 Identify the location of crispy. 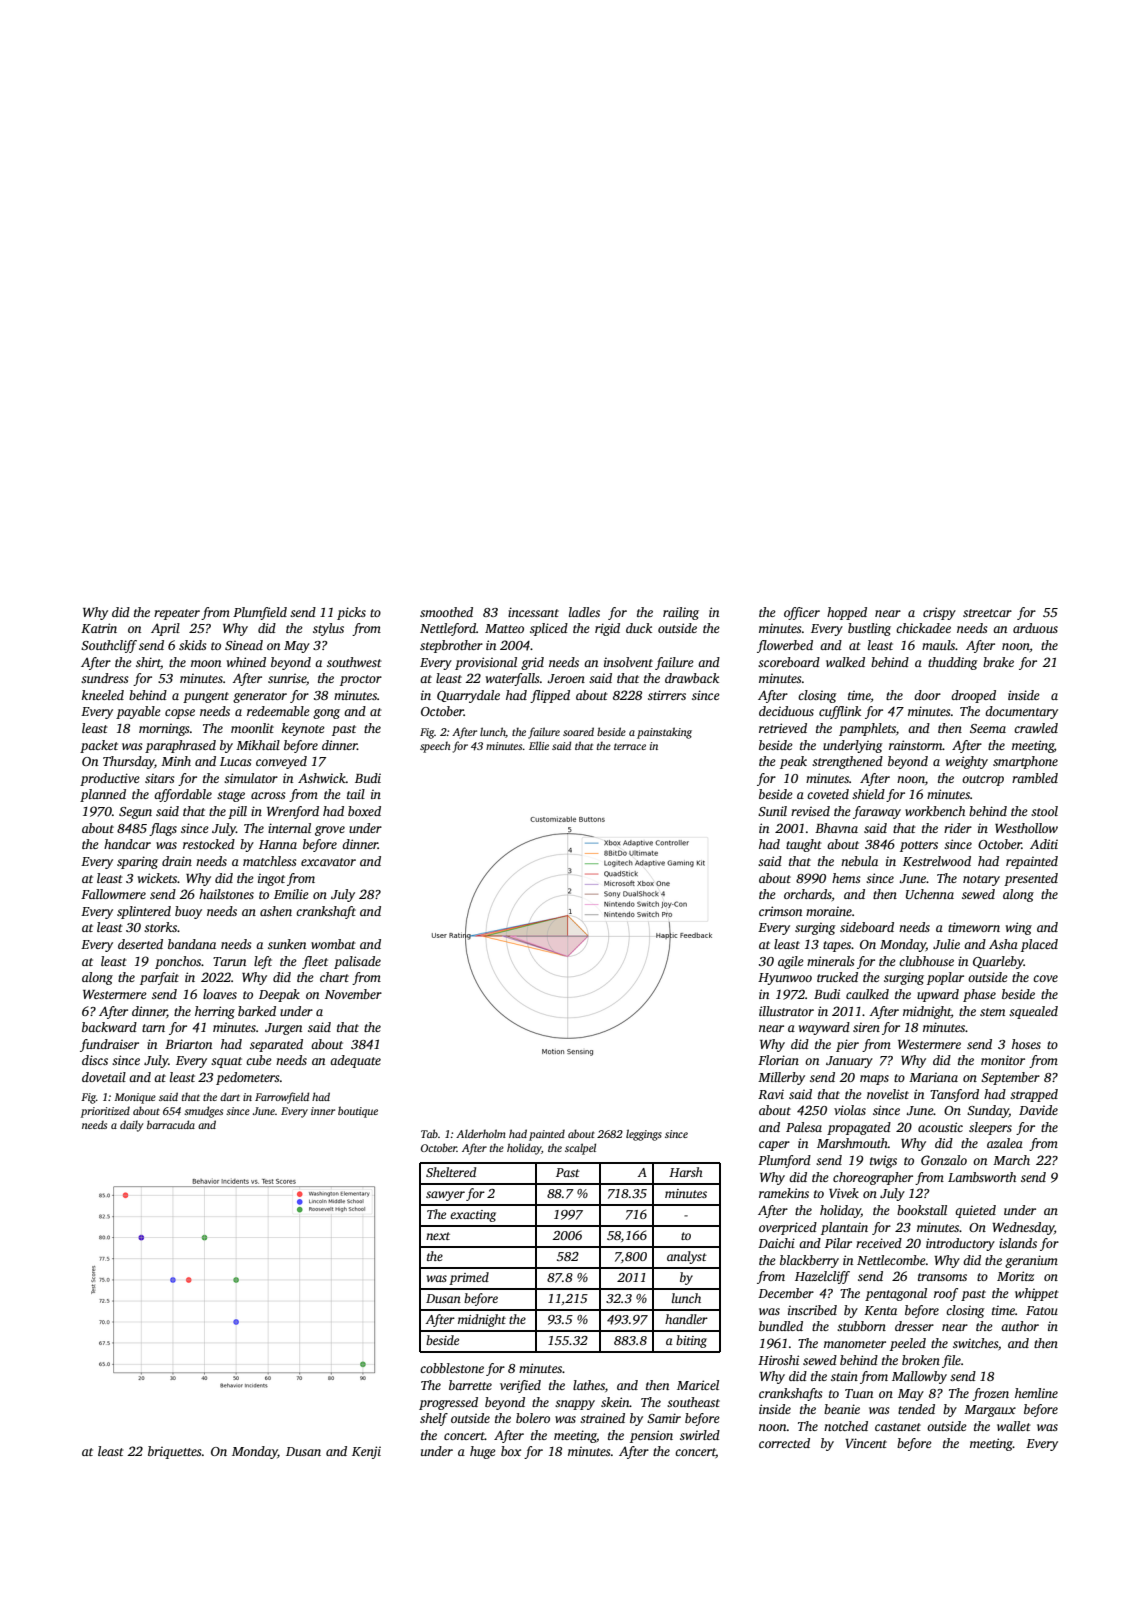
(939, 613).
